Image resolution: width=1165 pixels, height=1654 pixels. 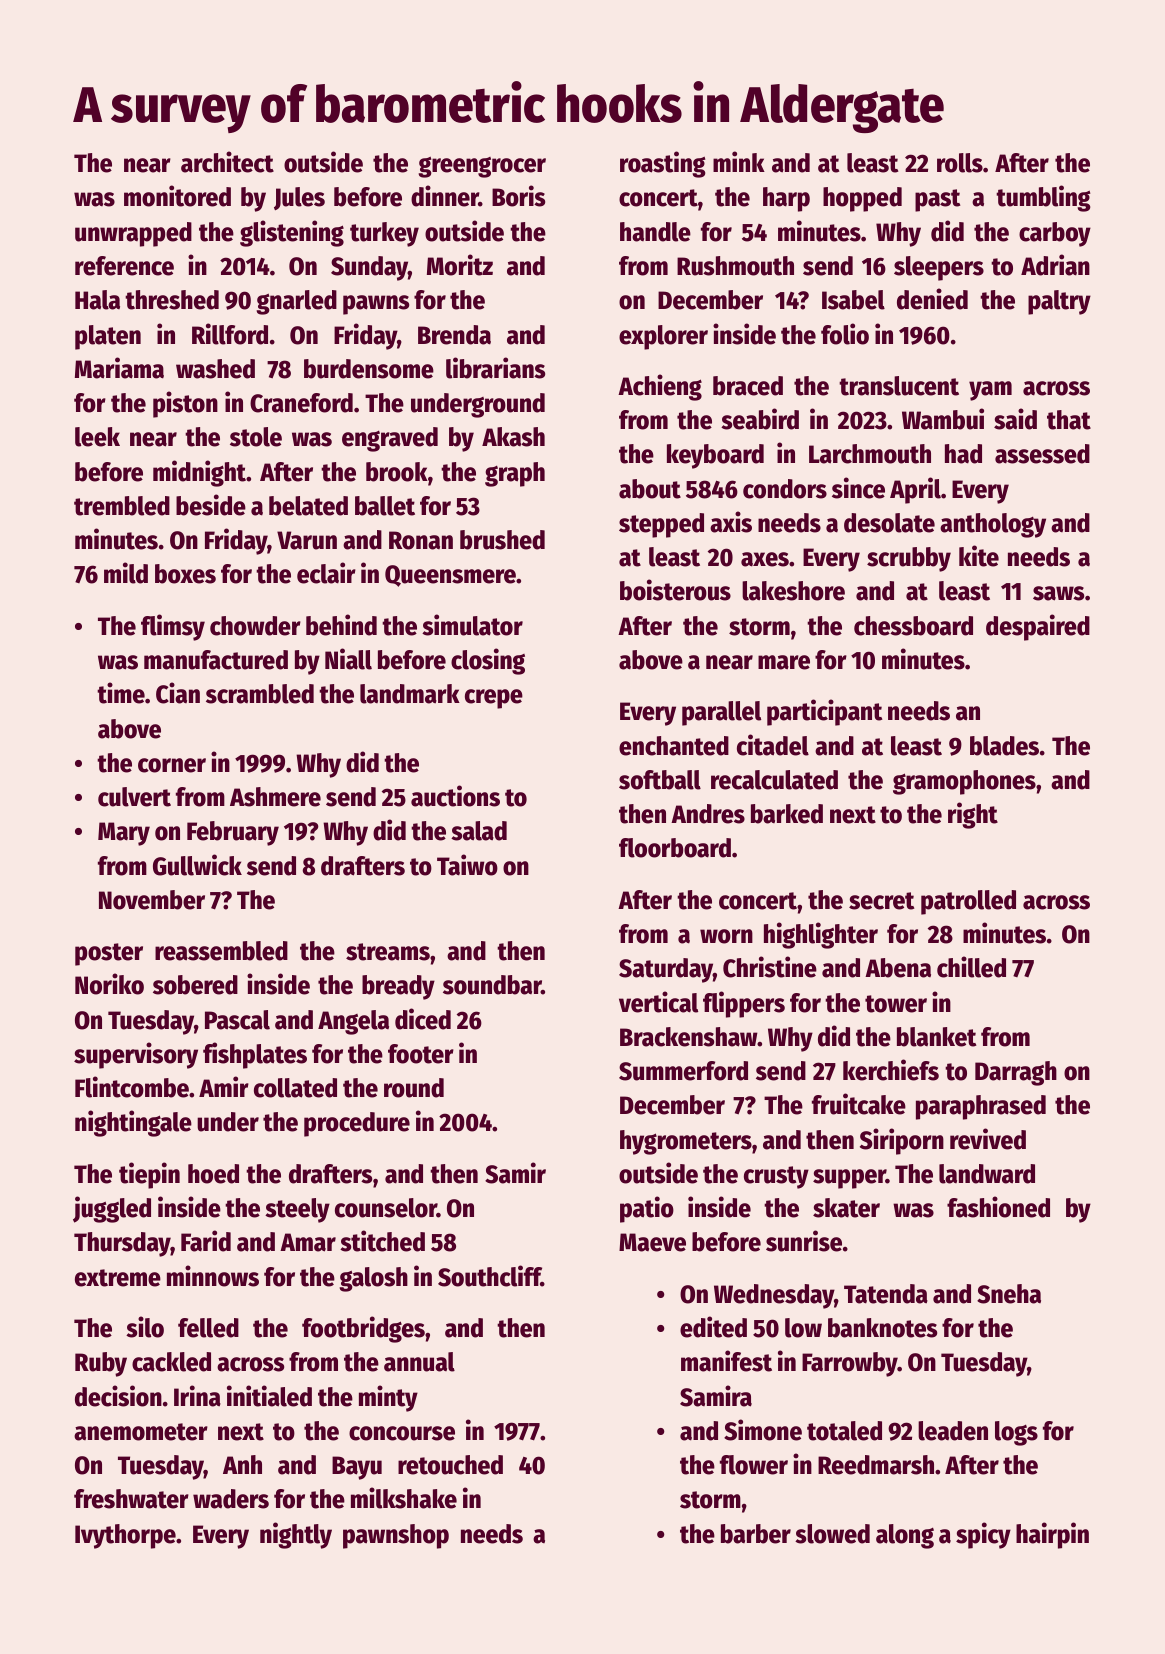 What do you see at coordinates (1059, 302) in the document?
I see `paltry` at bounding box center [1059, 302].
